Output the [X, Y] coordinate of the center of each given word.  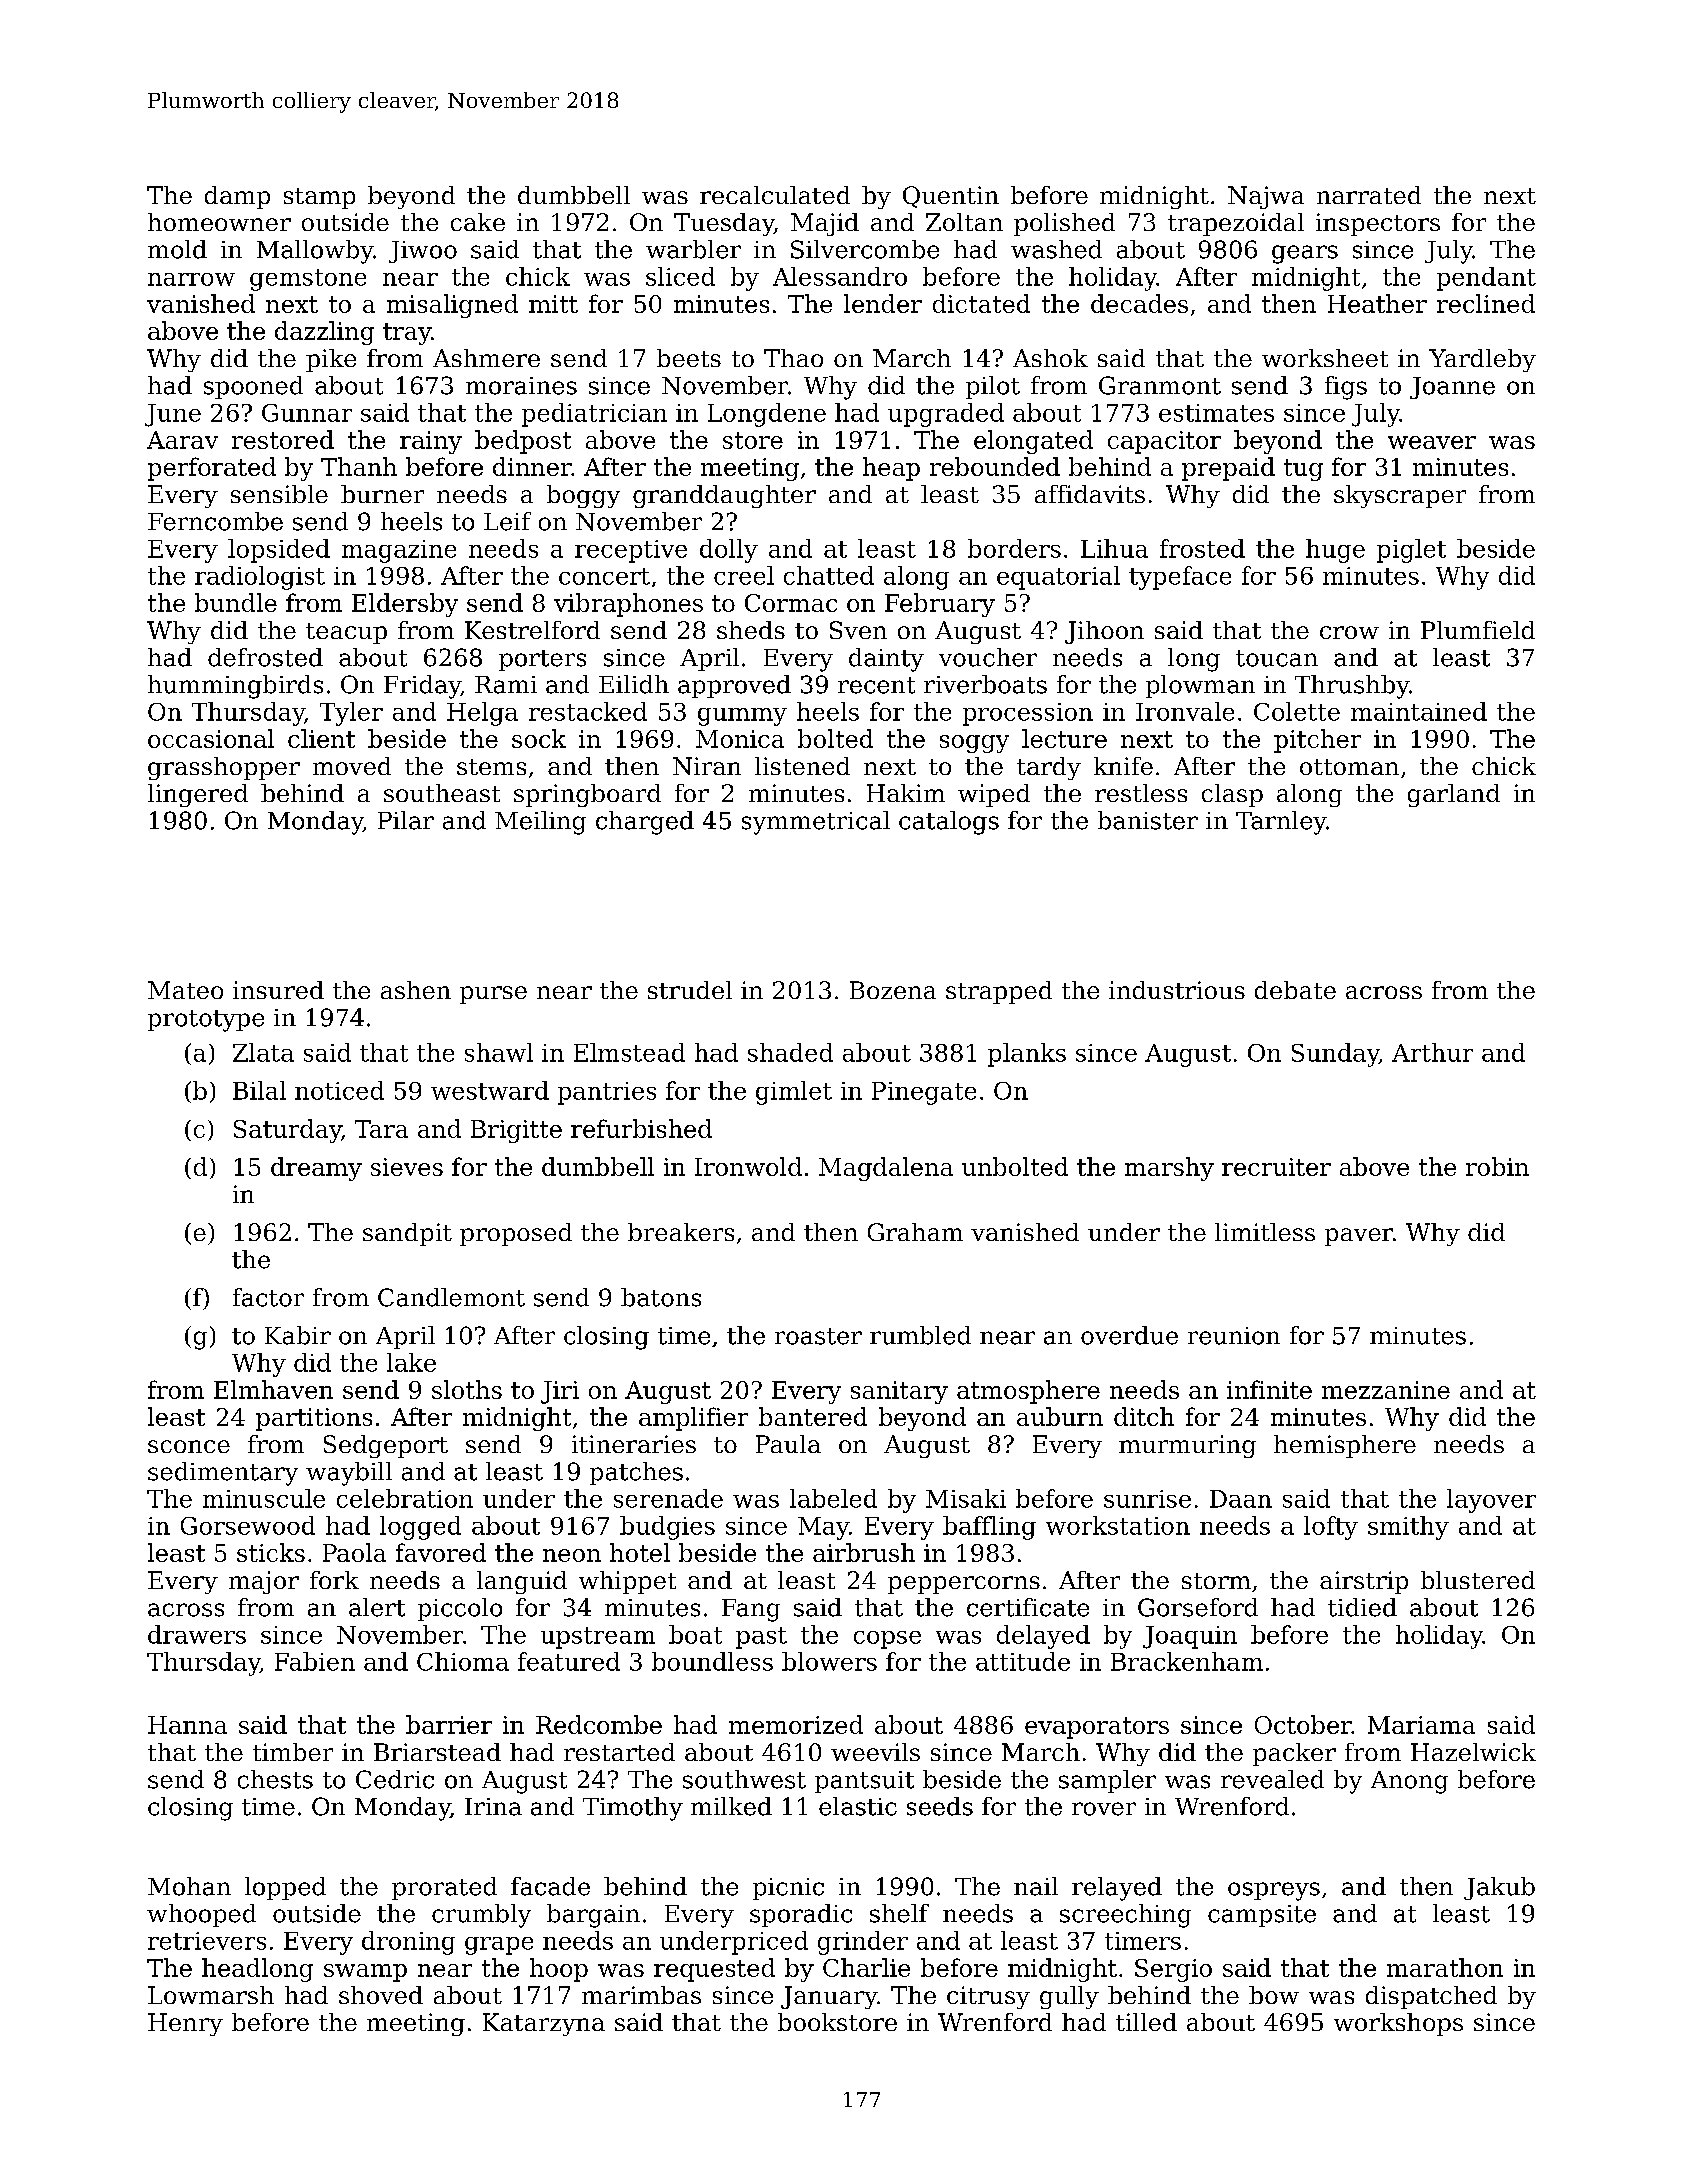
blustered [1478, 1580]
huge [1335, 551]
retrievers [207, 1941]
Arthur [1432, 1052]
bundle [236, 602]
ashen [416, 990]
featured [569, 1661]
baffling [989, 1528]
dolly [729, 551]
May [823, 1528]
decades [1139, 303]
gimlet [794, 1093]
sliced [680, 276]
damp [237, 197]
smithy [1408, 1528]
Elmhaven [273, 1389]
